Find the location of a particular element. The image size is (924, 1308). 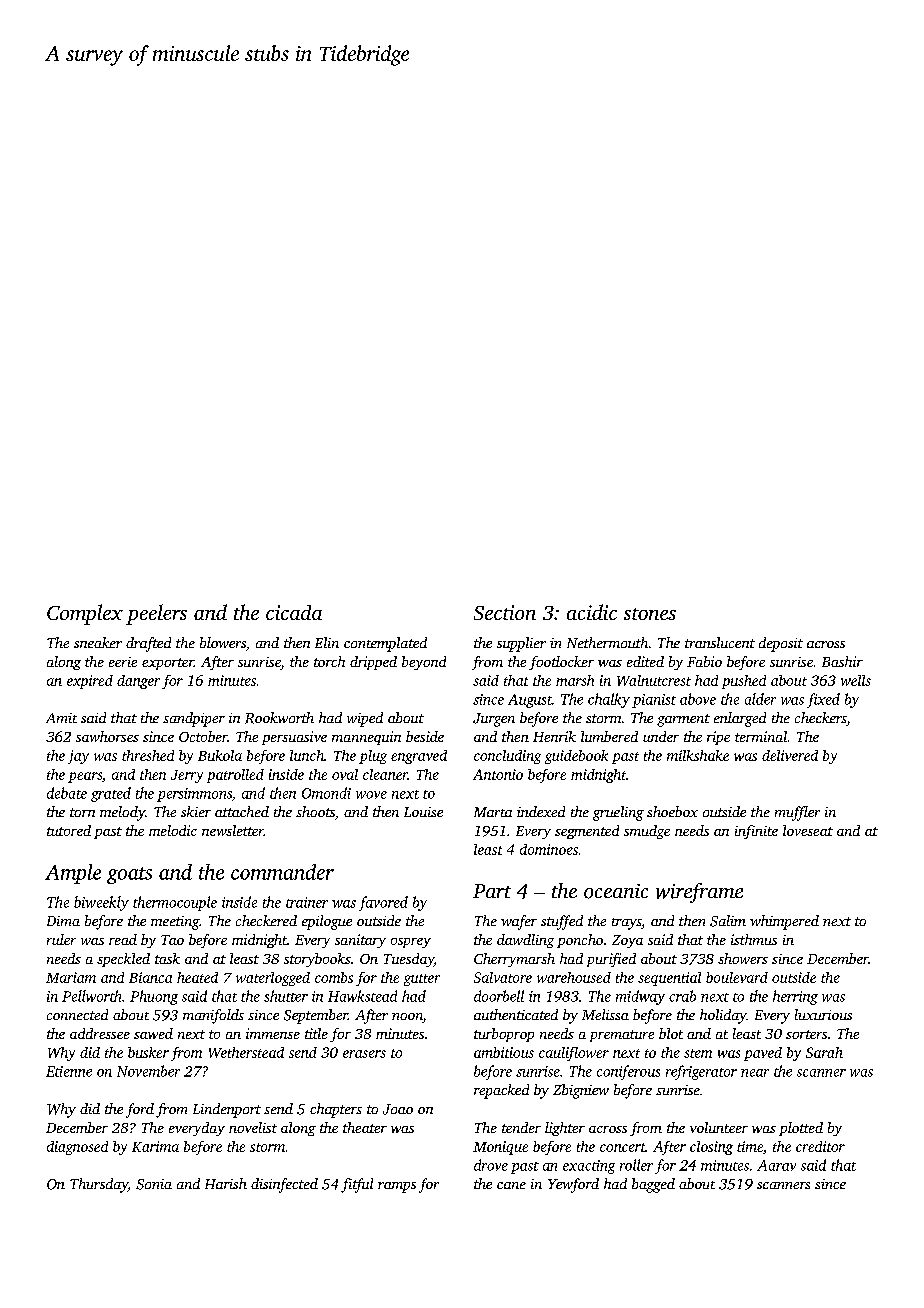

bagged is located at coordinates (653, 1185).
